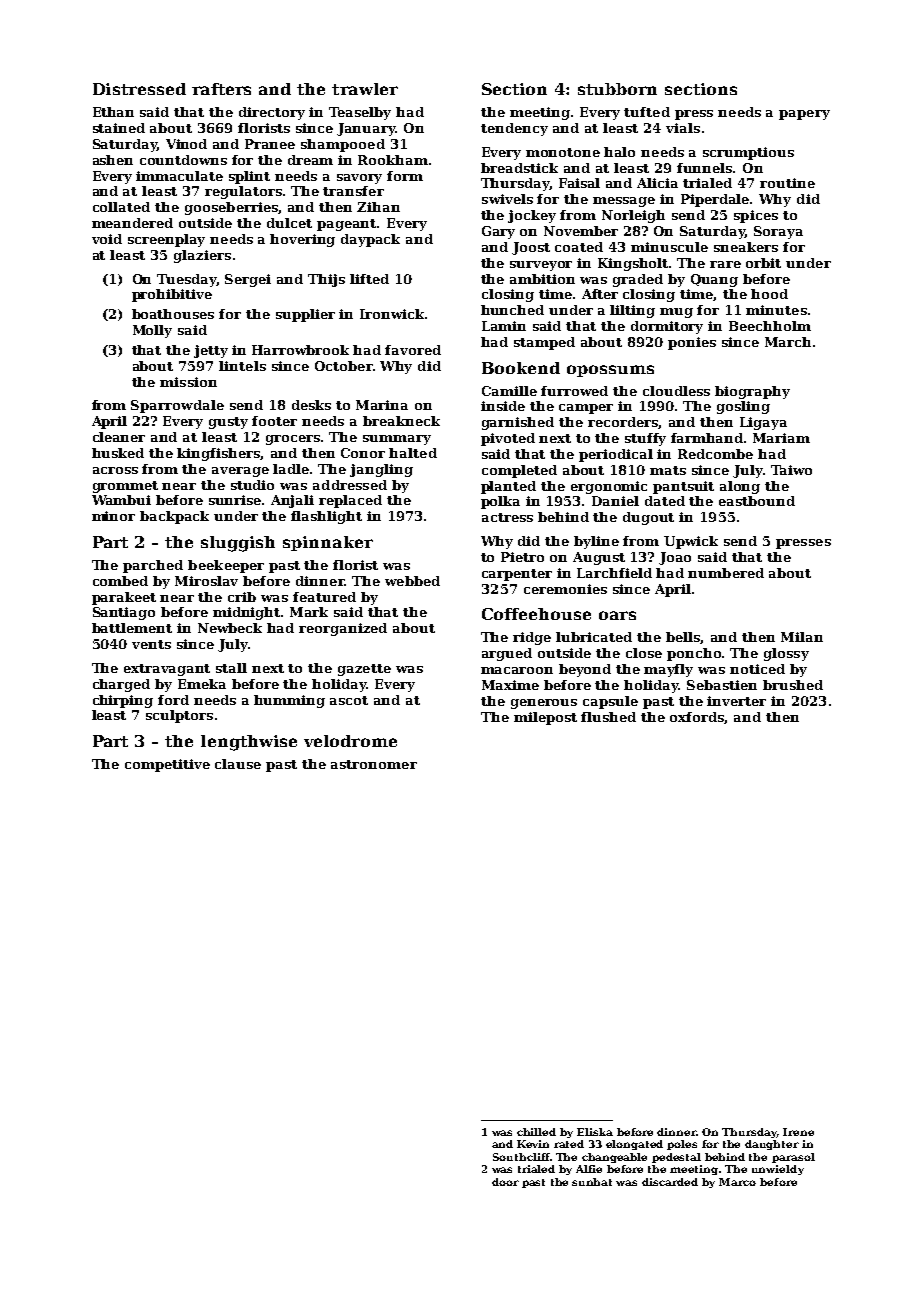  What do you see at coordinates (289, 701) in the page?
I see `humming` at bounding box center [289, 701].
